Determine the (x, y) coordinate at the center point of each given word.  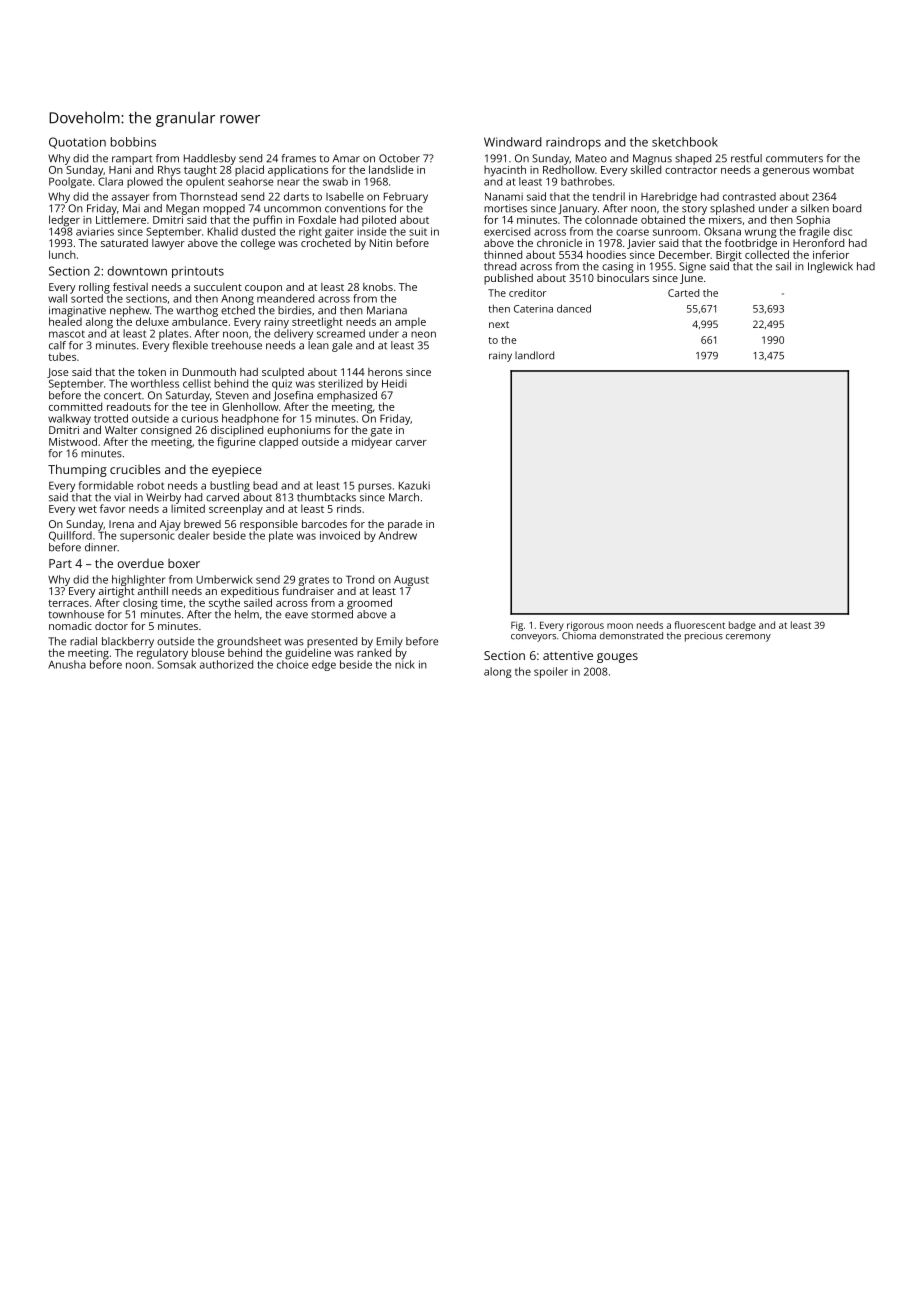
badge (742, 626)
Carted (683, 293)
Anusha (67, 664)
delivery (293, 334)
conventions (355, 208)
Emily (390, 642)
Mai (131, 208)
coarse (632, 232)
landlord (534, 355)
